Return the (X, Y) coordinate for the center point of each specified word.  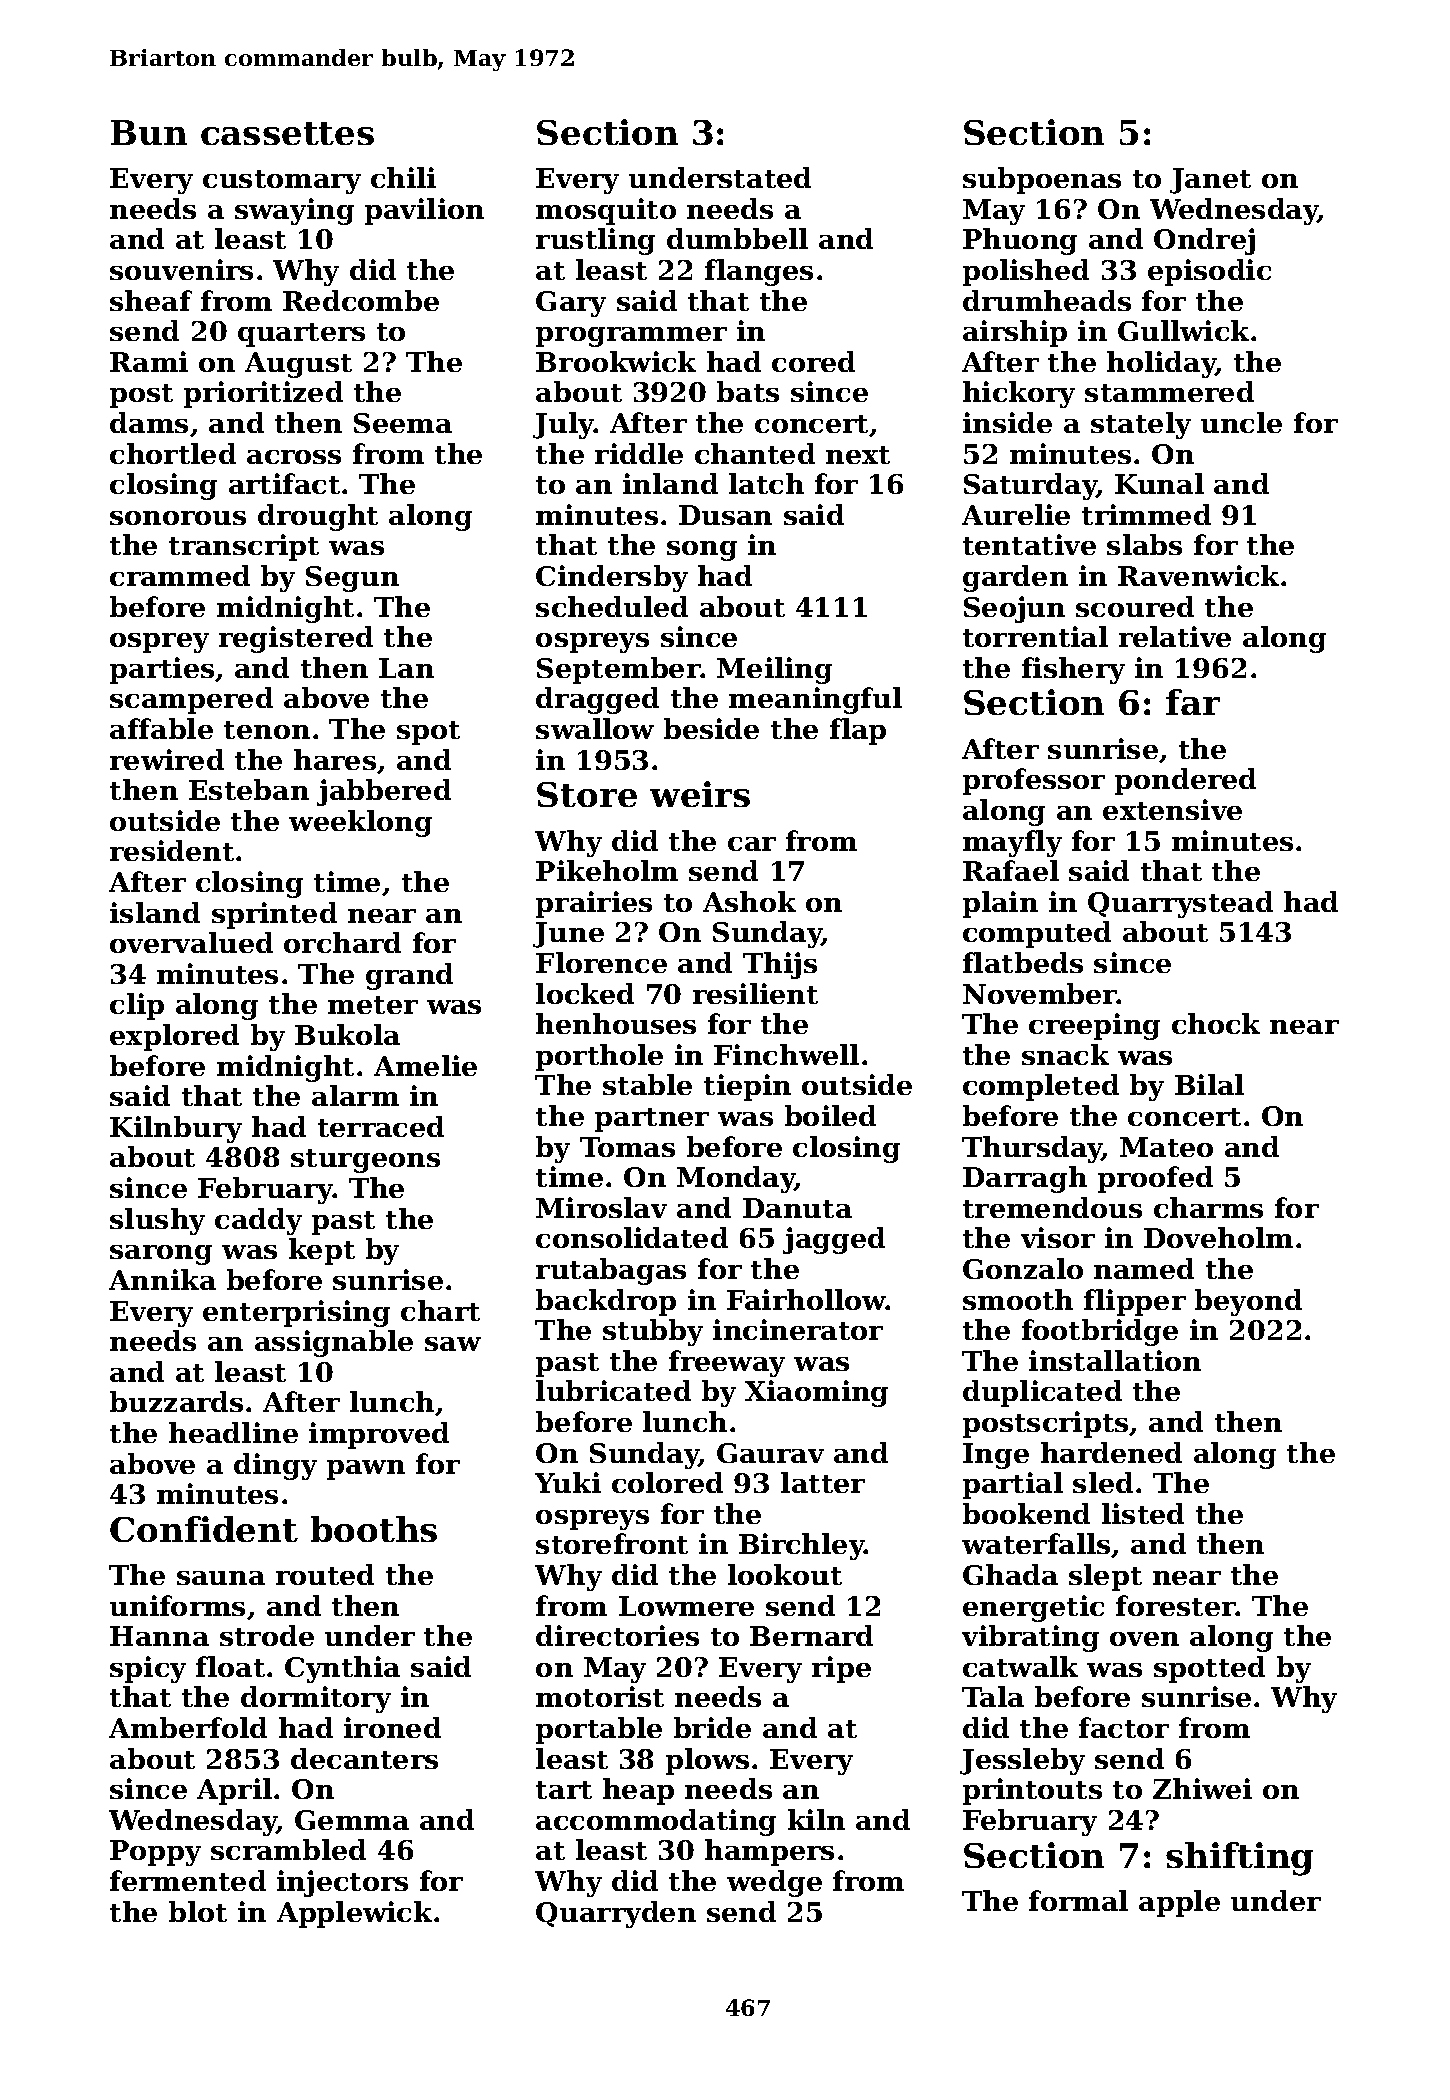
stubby (653, 1332)
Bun (149, 132)
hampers (769, 1852)
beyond (1248, 1302)
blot (198, 1911)
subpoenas (1042, 180)
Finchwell (786, 1054)
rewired (167, 759)
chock (1216, 1023)
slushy (157, 1221)
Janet (1210, 181)
